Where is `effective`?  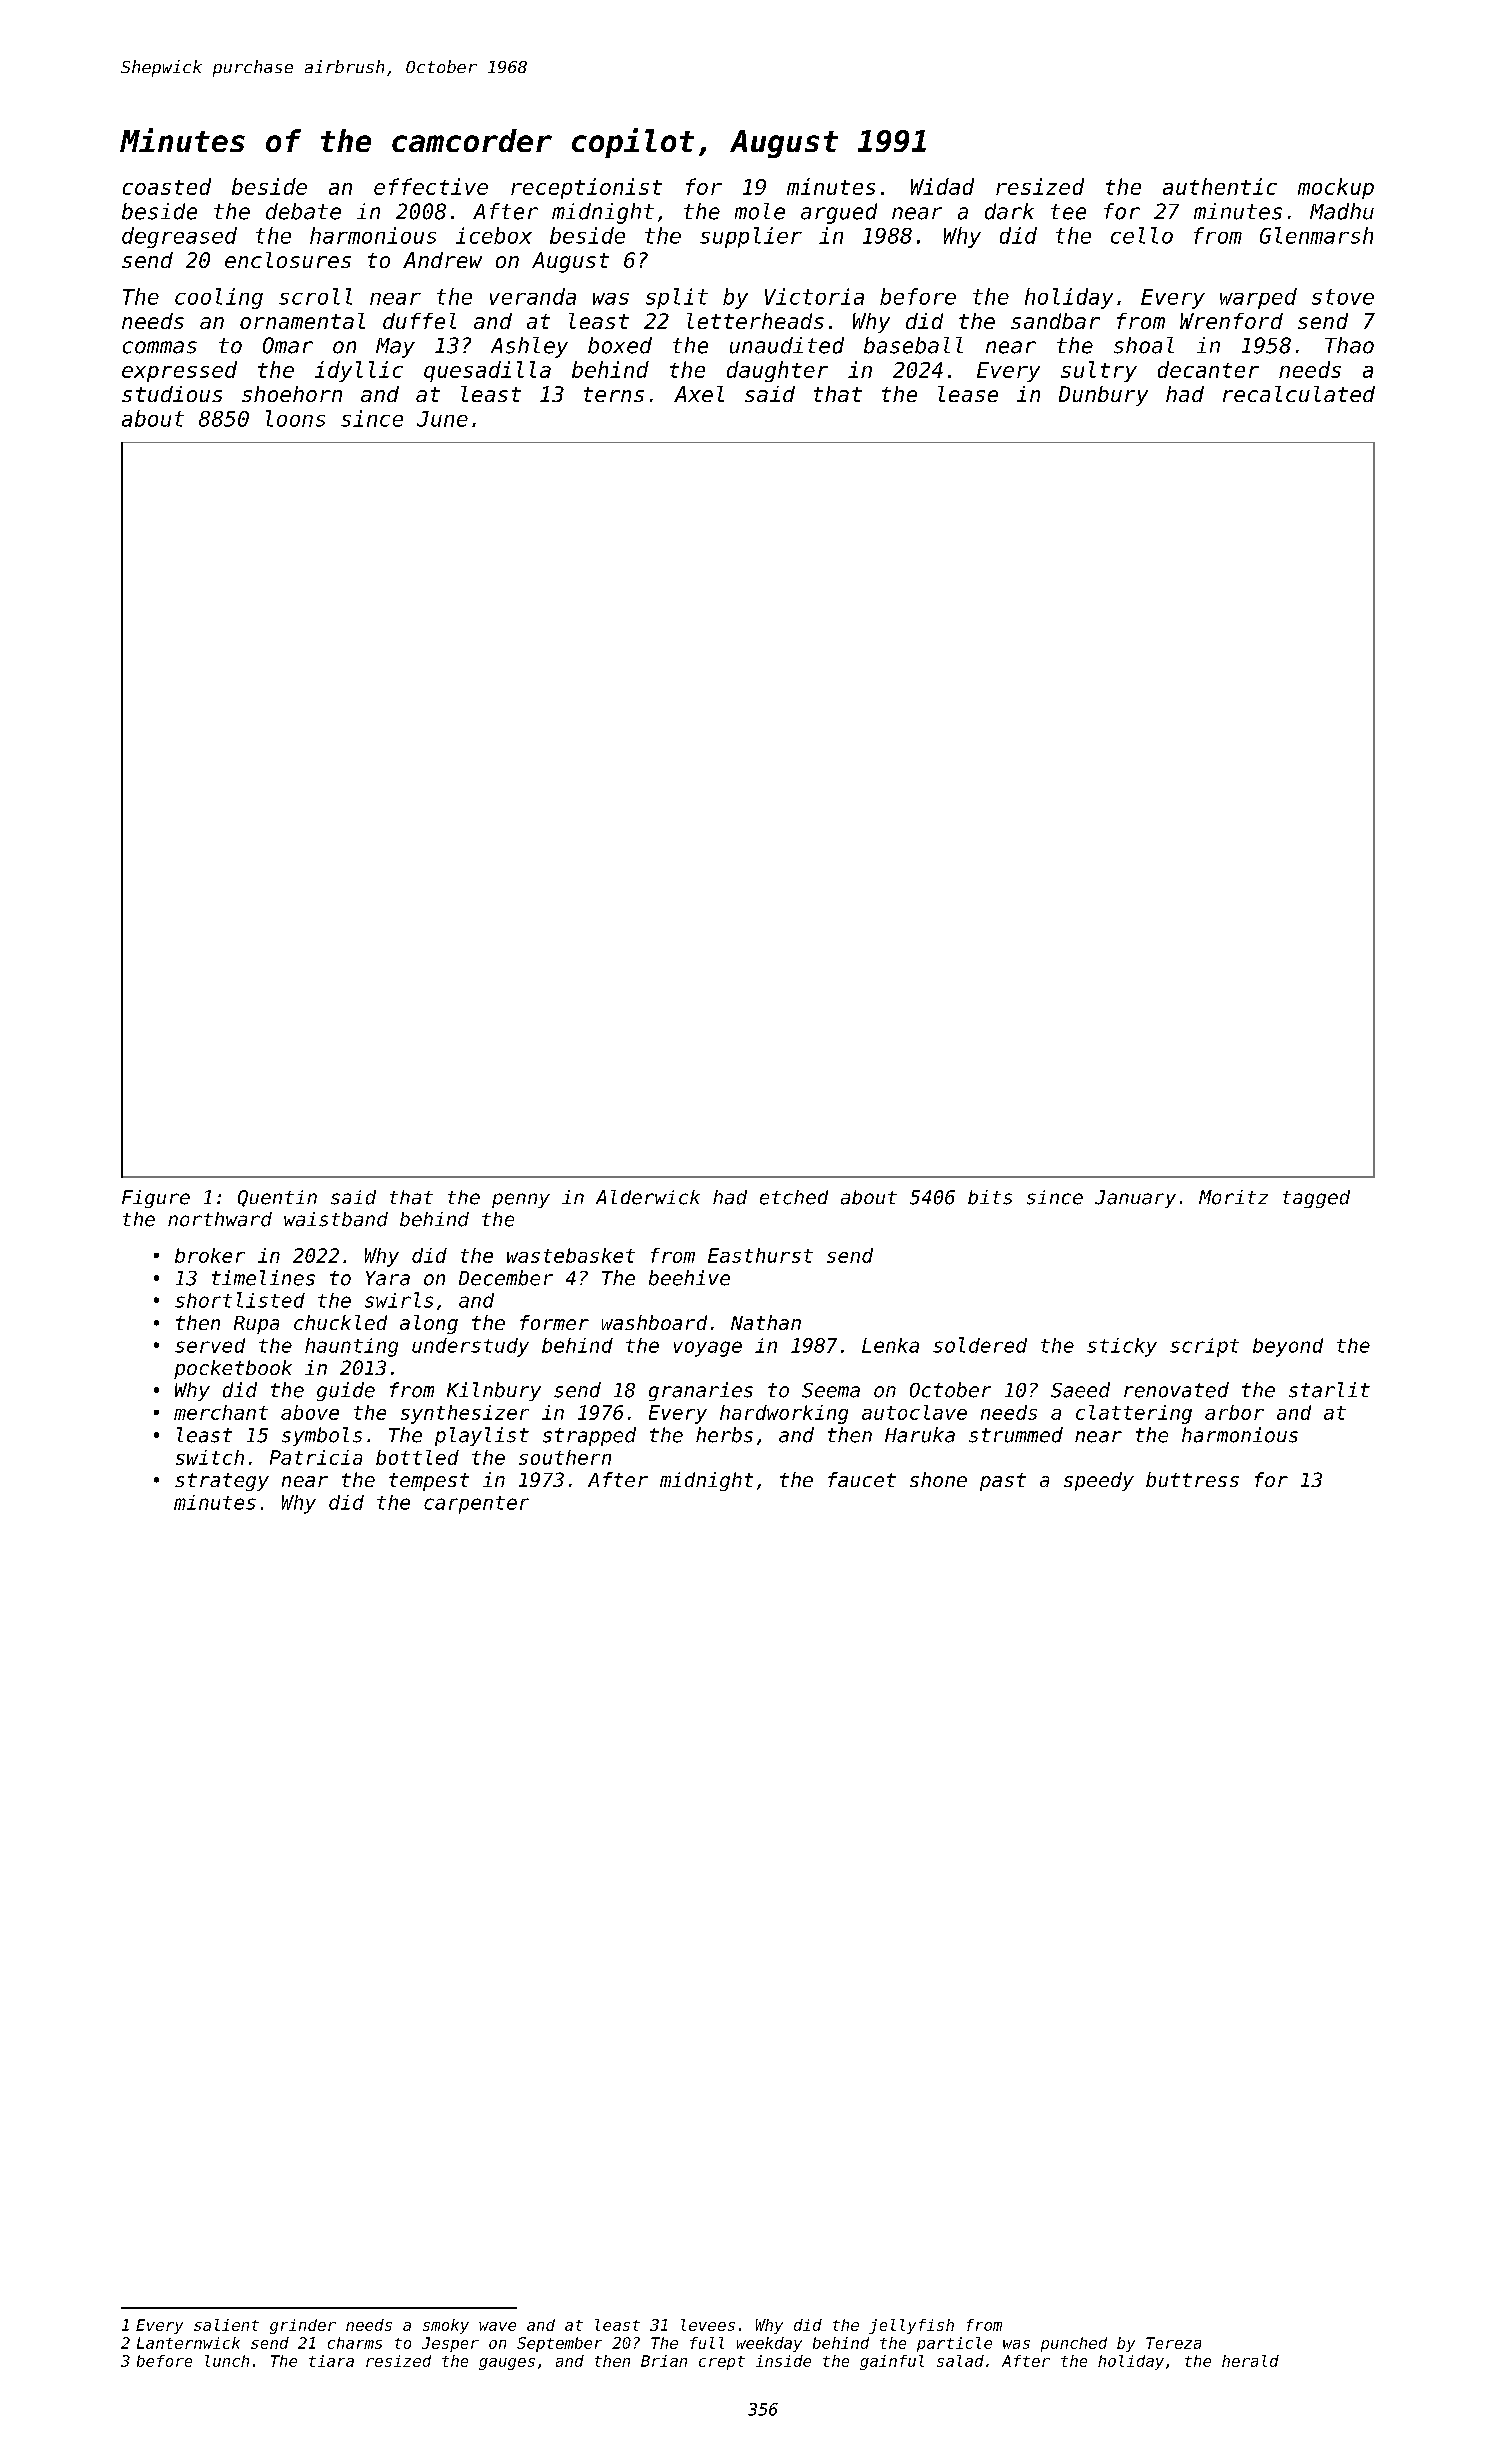
effective is located at coordinates (431, 186).
